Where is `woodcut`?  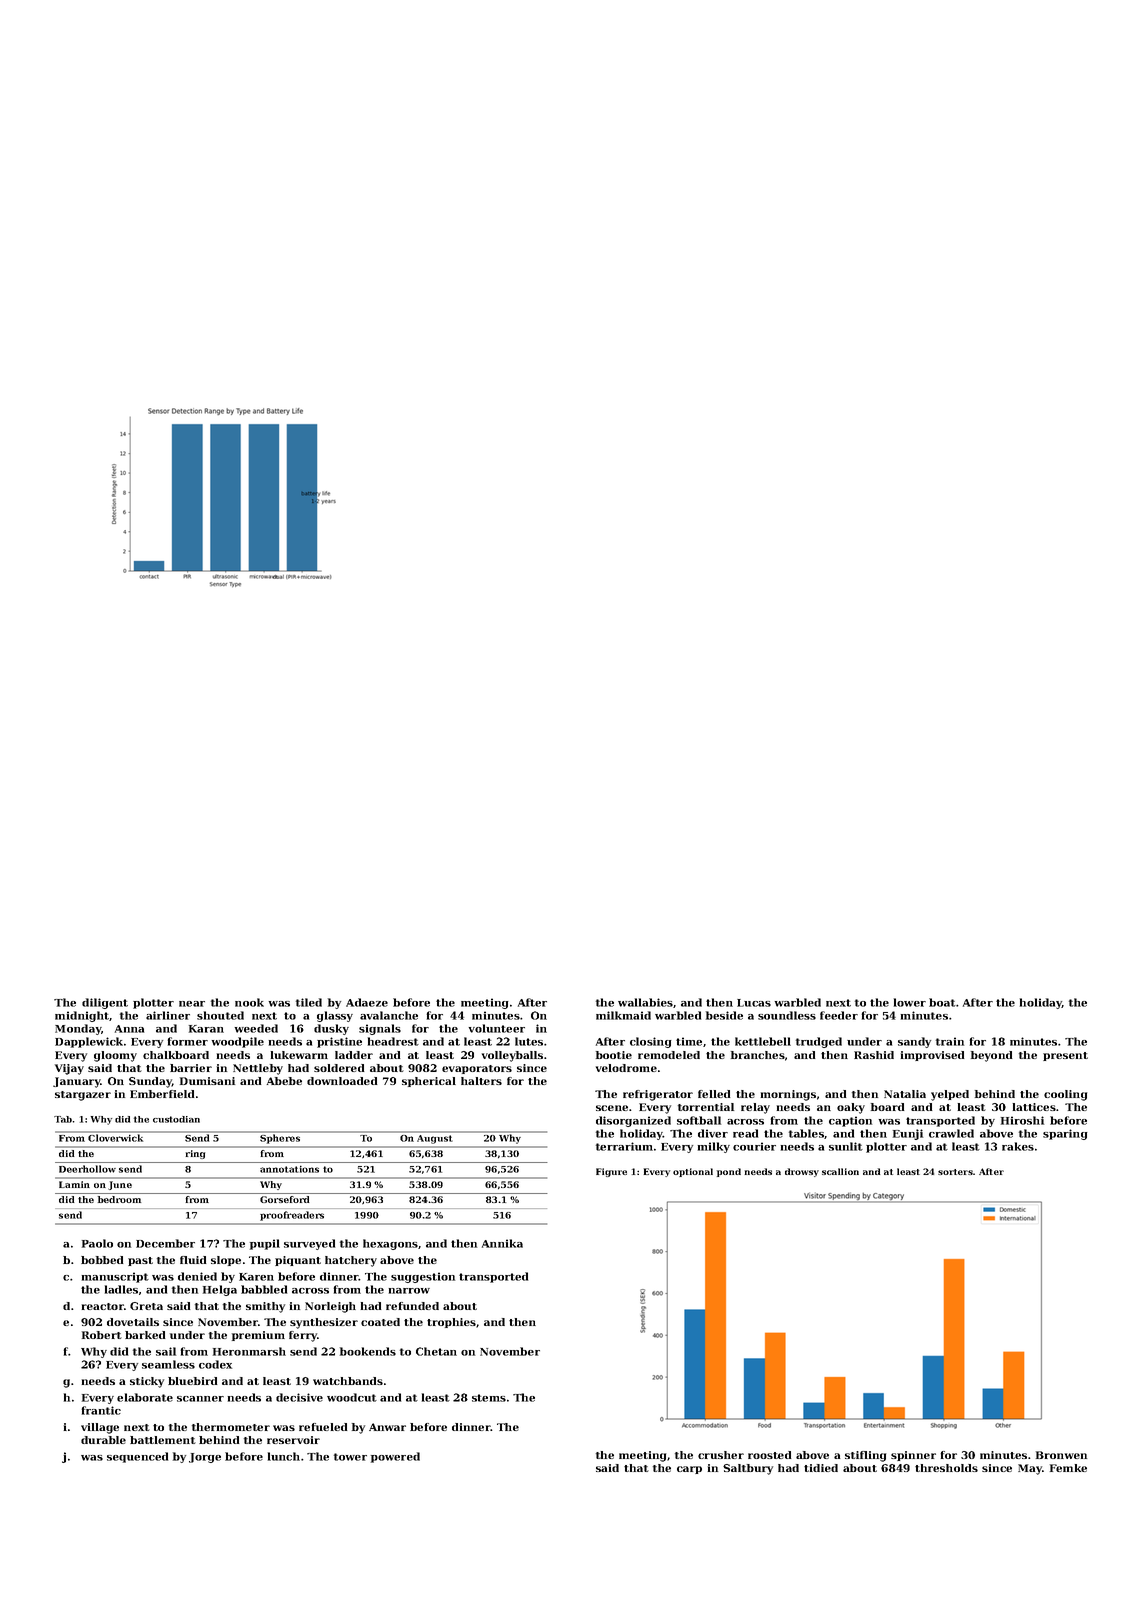 woodcut is located at coordinates (352, 1397).
